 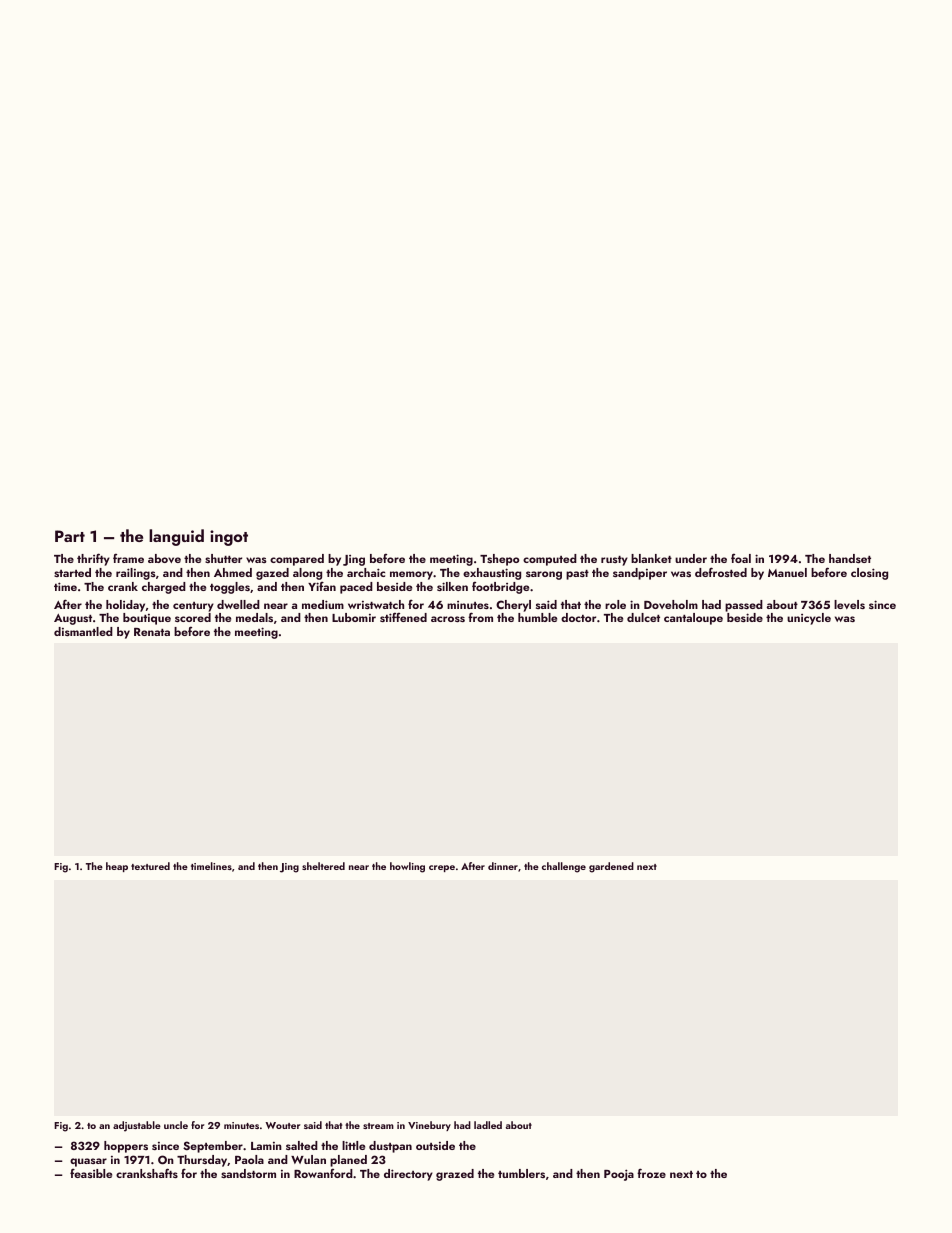 What do you see at coordinates (564, 867) in the screenshot?
I see `challenge` at bounding box center [564, 867].
